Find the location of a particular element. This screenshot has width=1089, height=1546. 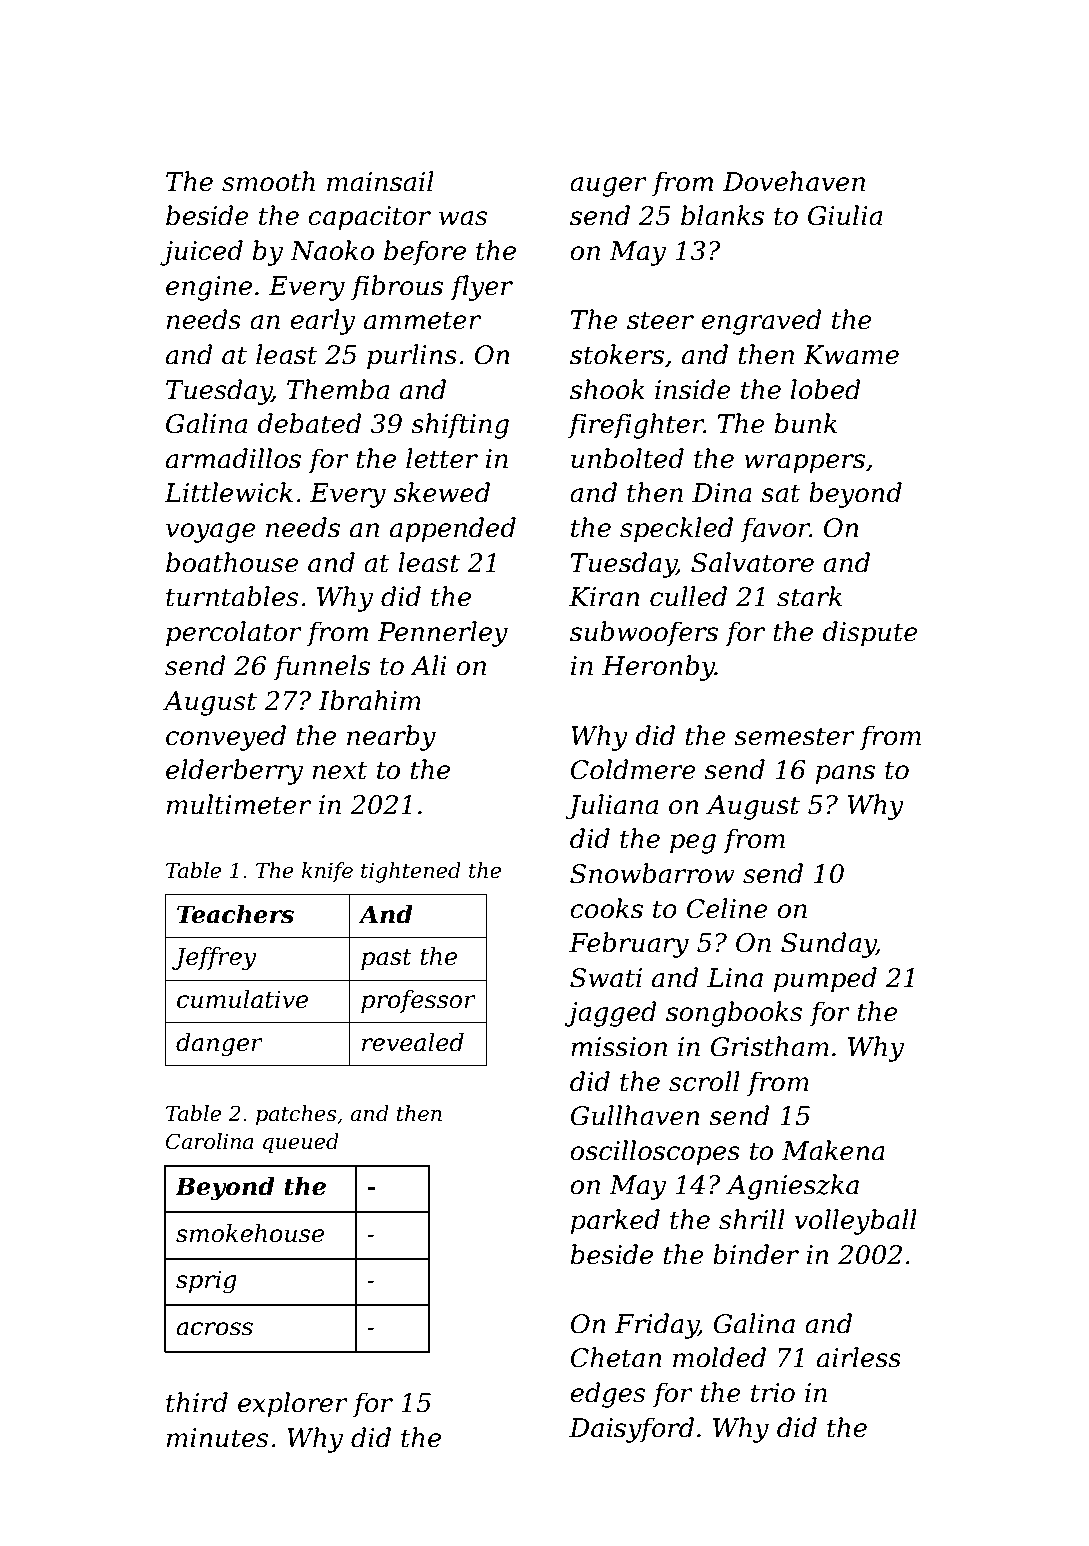

flyer is located at coordinates (481, 288).
